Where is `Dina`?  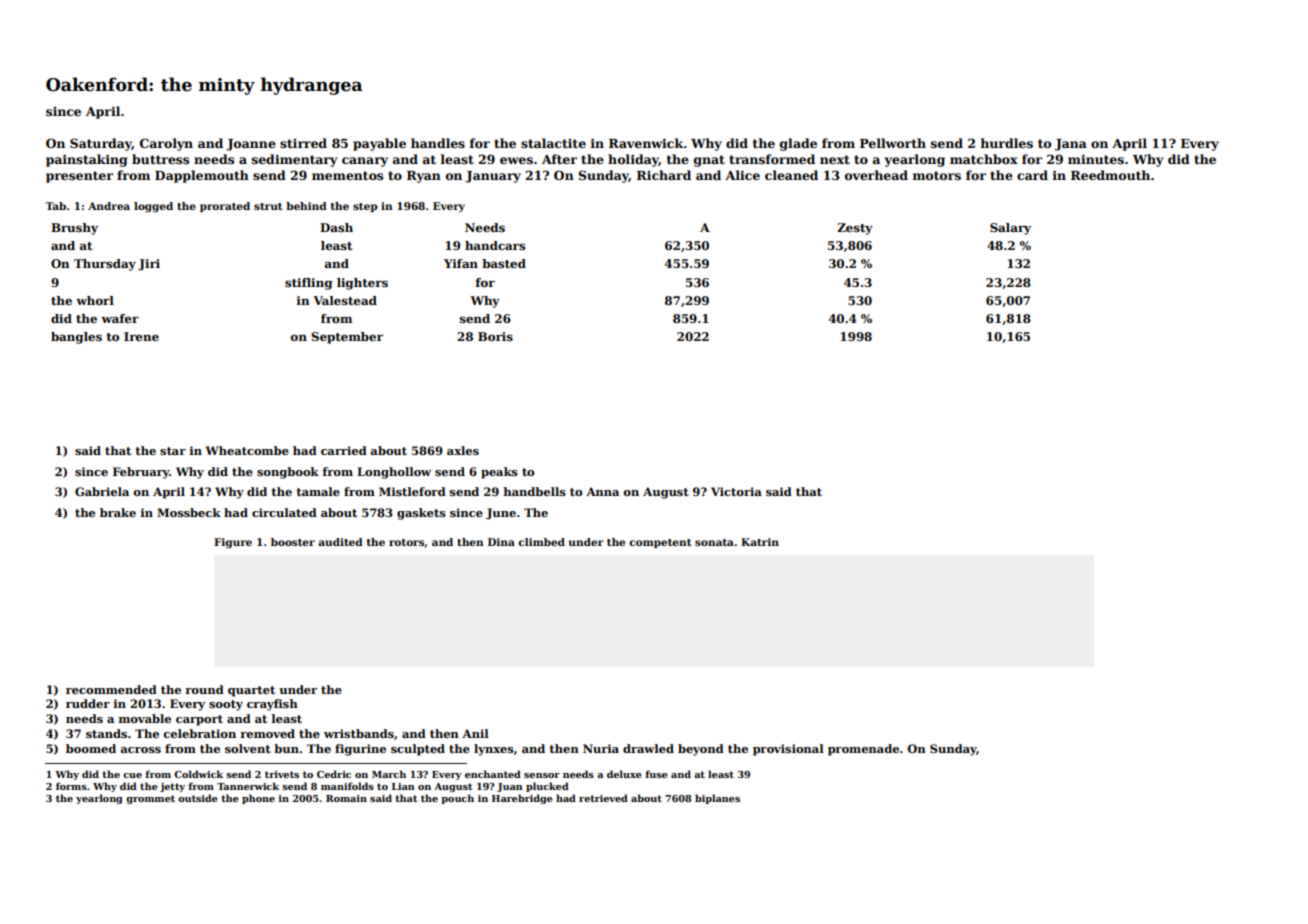 Dina is located at coordinates (501, 542).
